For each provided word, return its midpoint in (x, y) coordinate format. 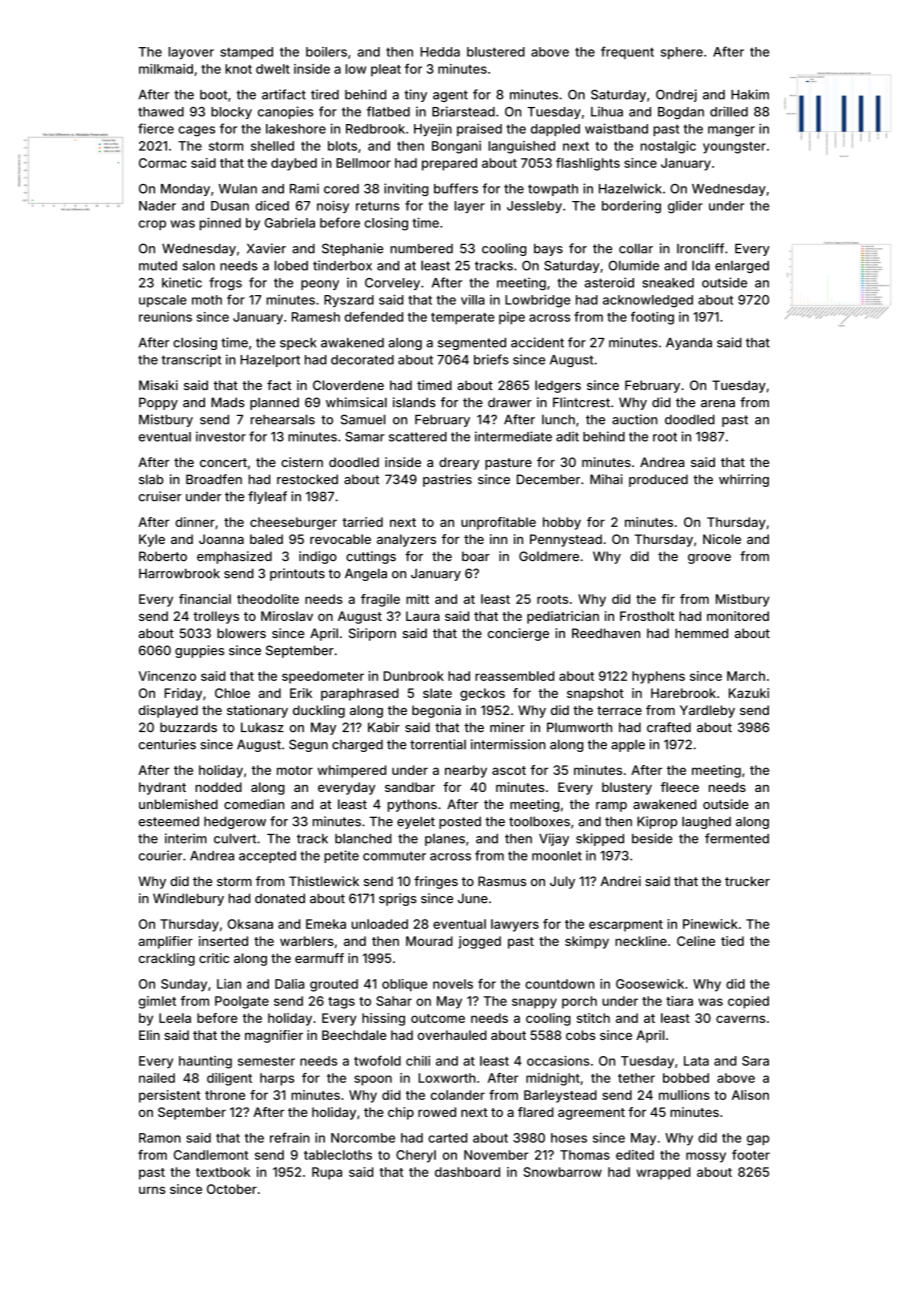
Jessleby (534, 207)
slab (151, 479)
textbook (223, 1172)
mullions (684, 1095)
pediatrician (563, 617)
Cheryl (416, 1156)
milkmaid (166, 69)
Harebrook (683, 693)
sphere (682, 53)
